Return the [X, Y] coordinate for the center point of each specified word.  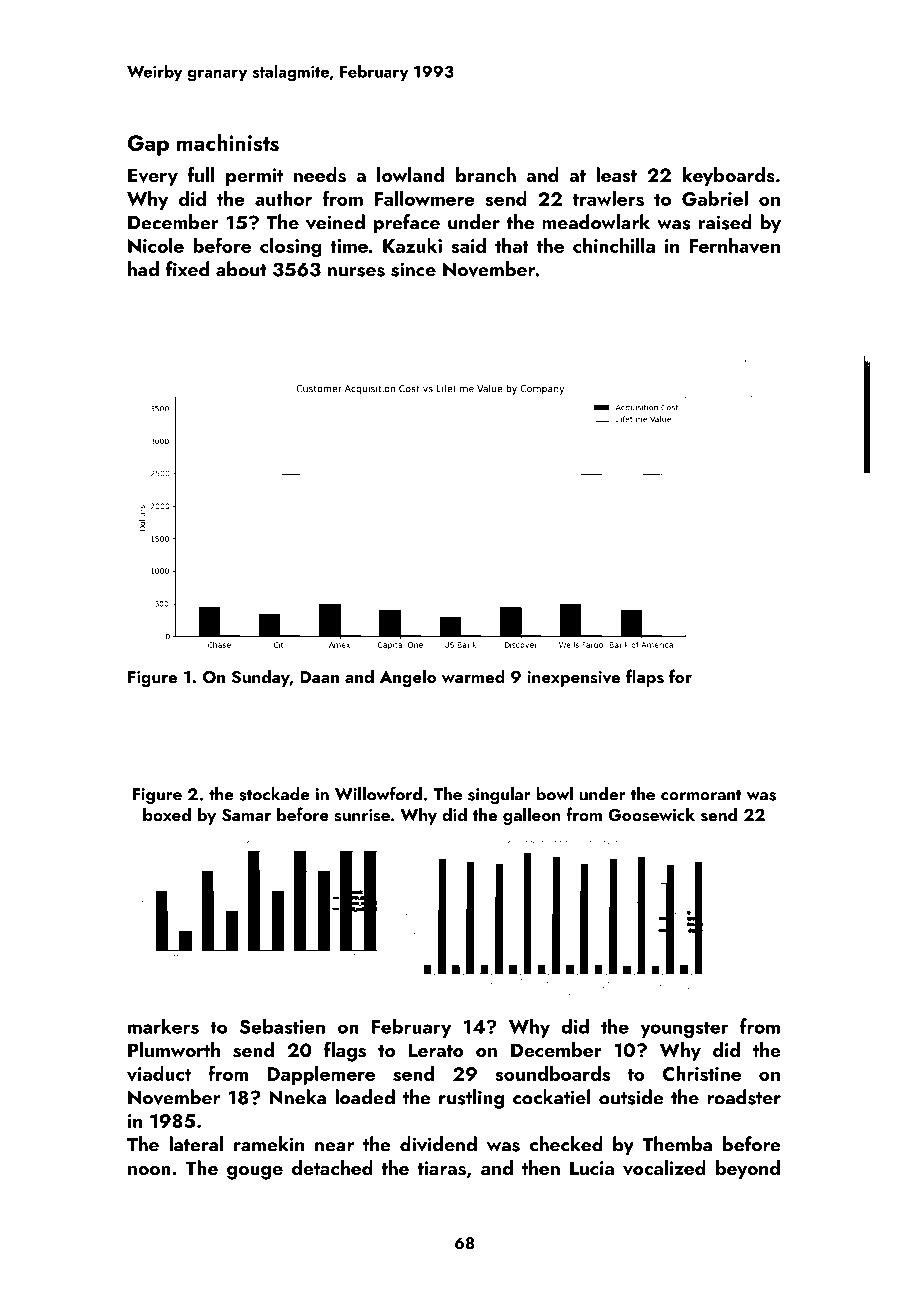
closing [291, 248]
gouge [255, 1173]
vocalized [664, 1168]
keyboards [729, 176]
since [413, 269]
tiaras [442, 1168]
